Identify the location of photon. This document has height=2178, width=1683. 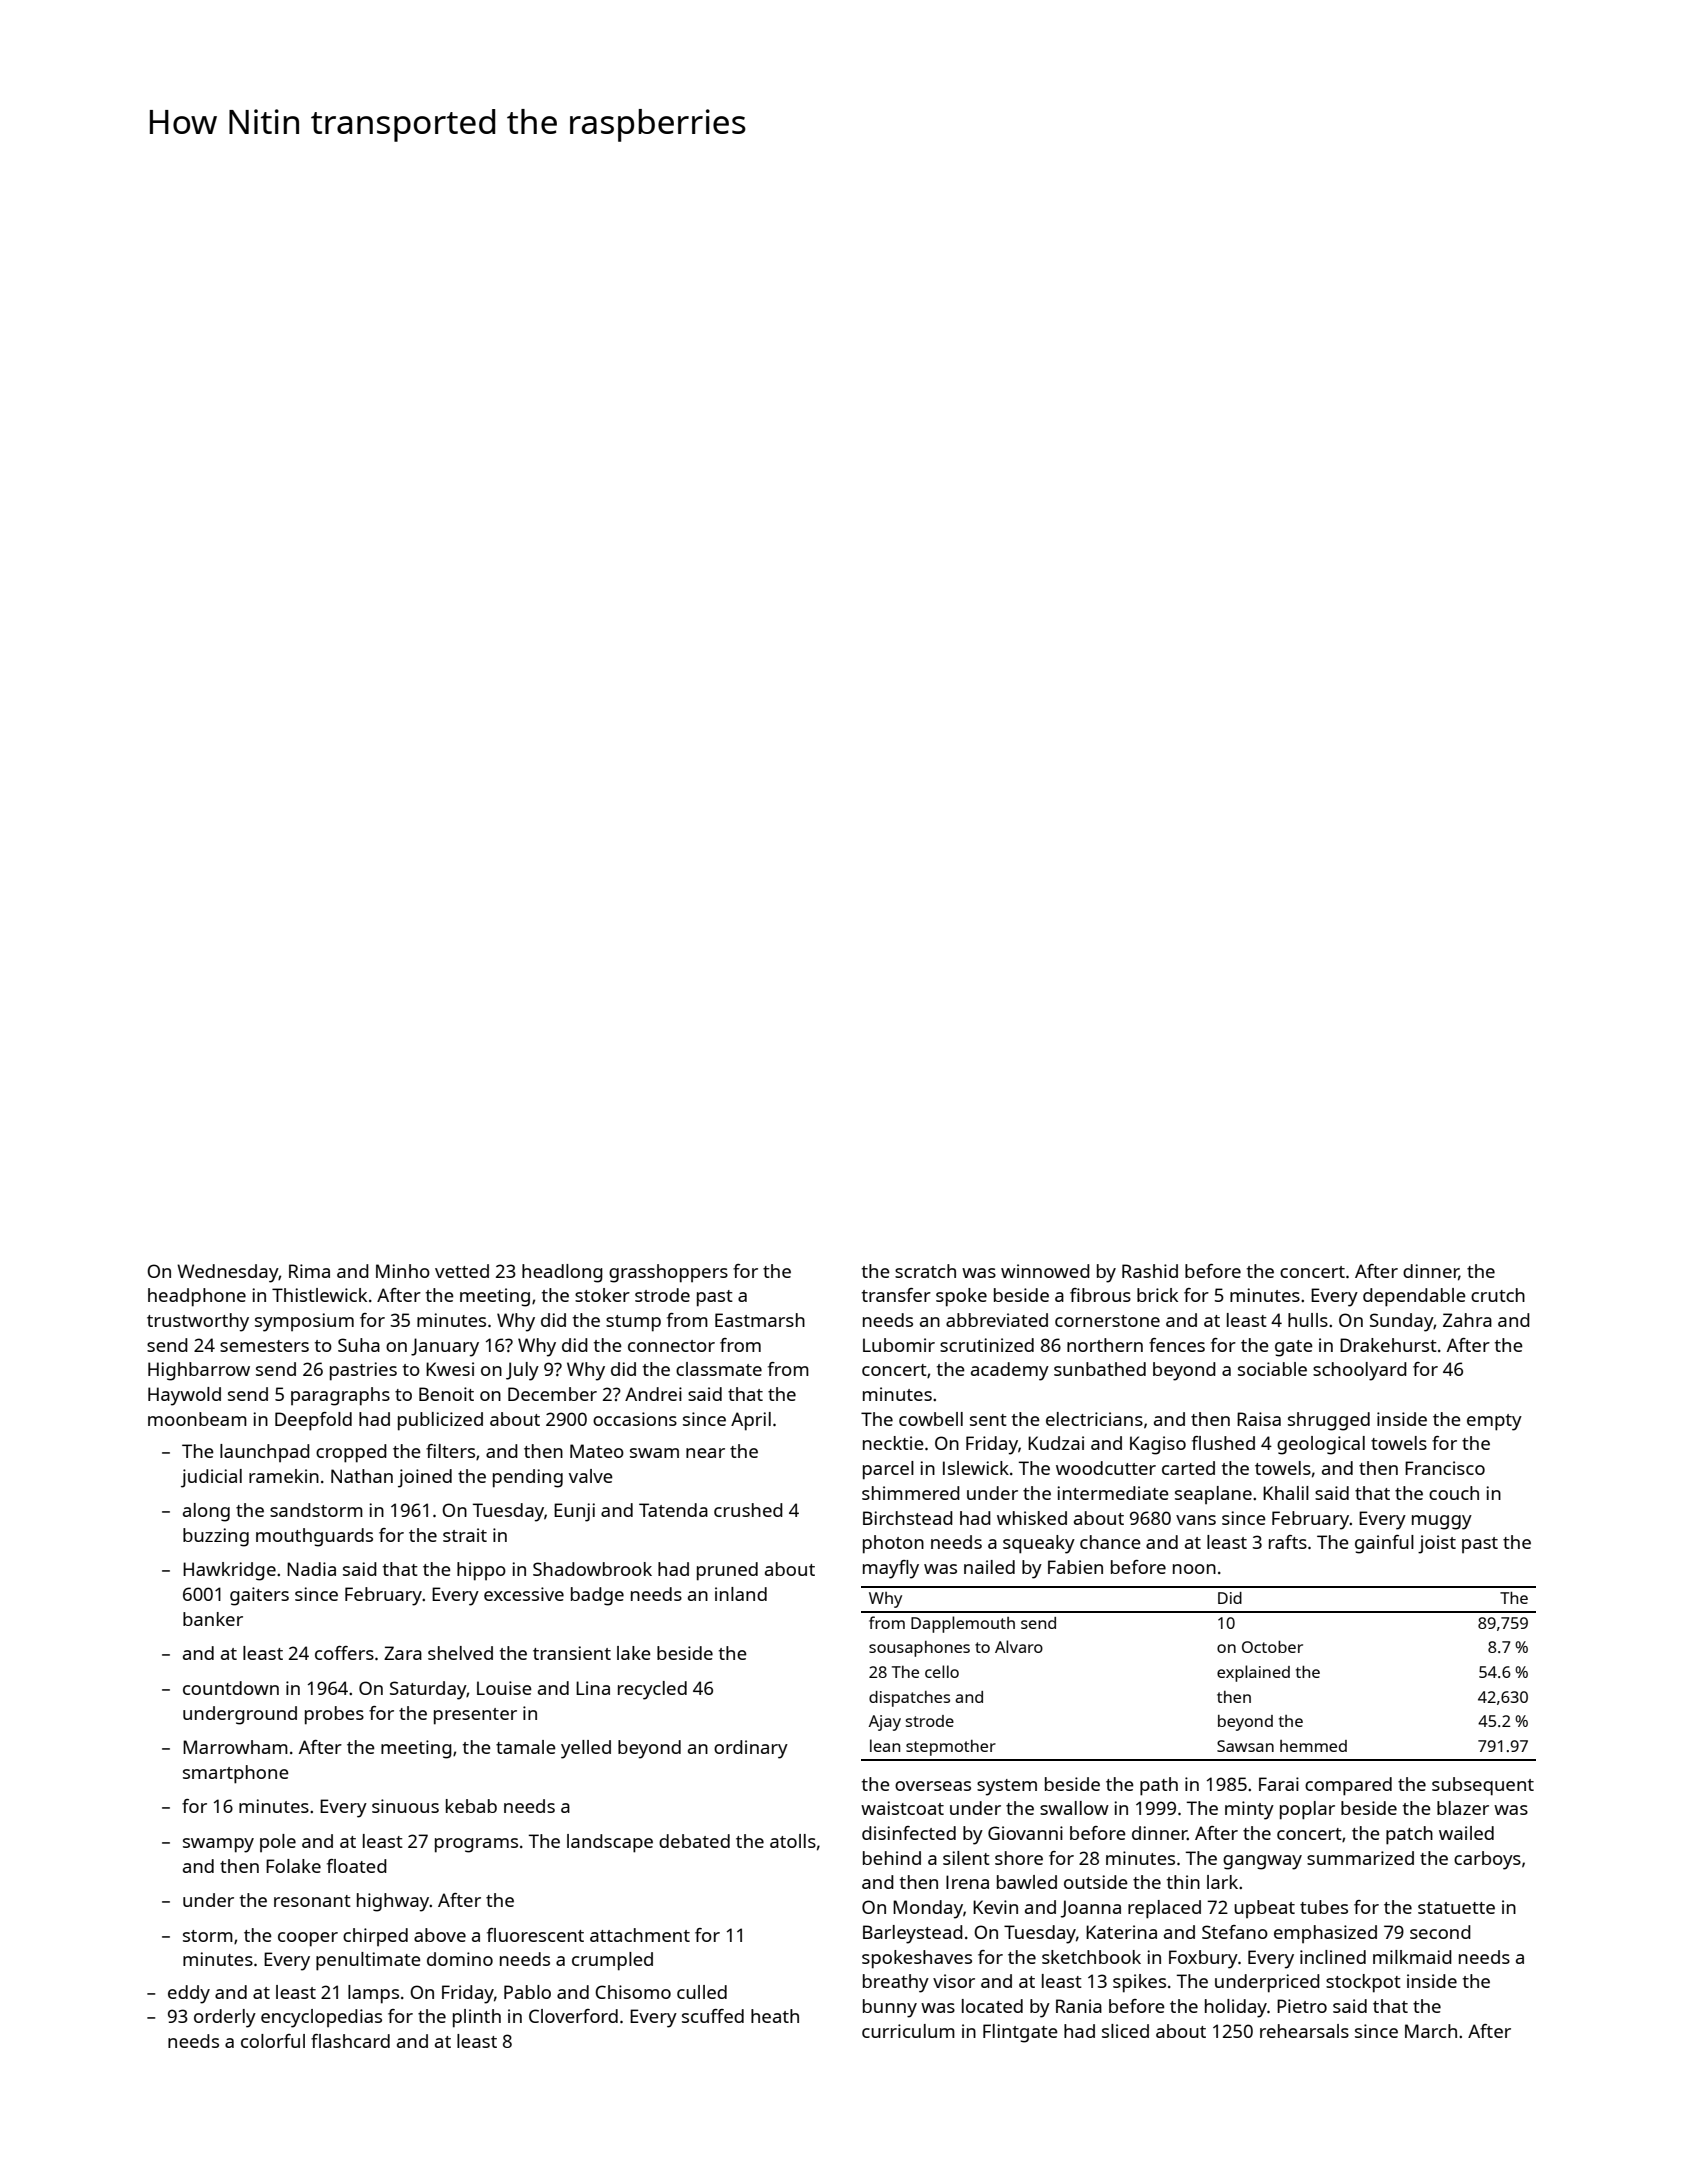
(893, 1544).
